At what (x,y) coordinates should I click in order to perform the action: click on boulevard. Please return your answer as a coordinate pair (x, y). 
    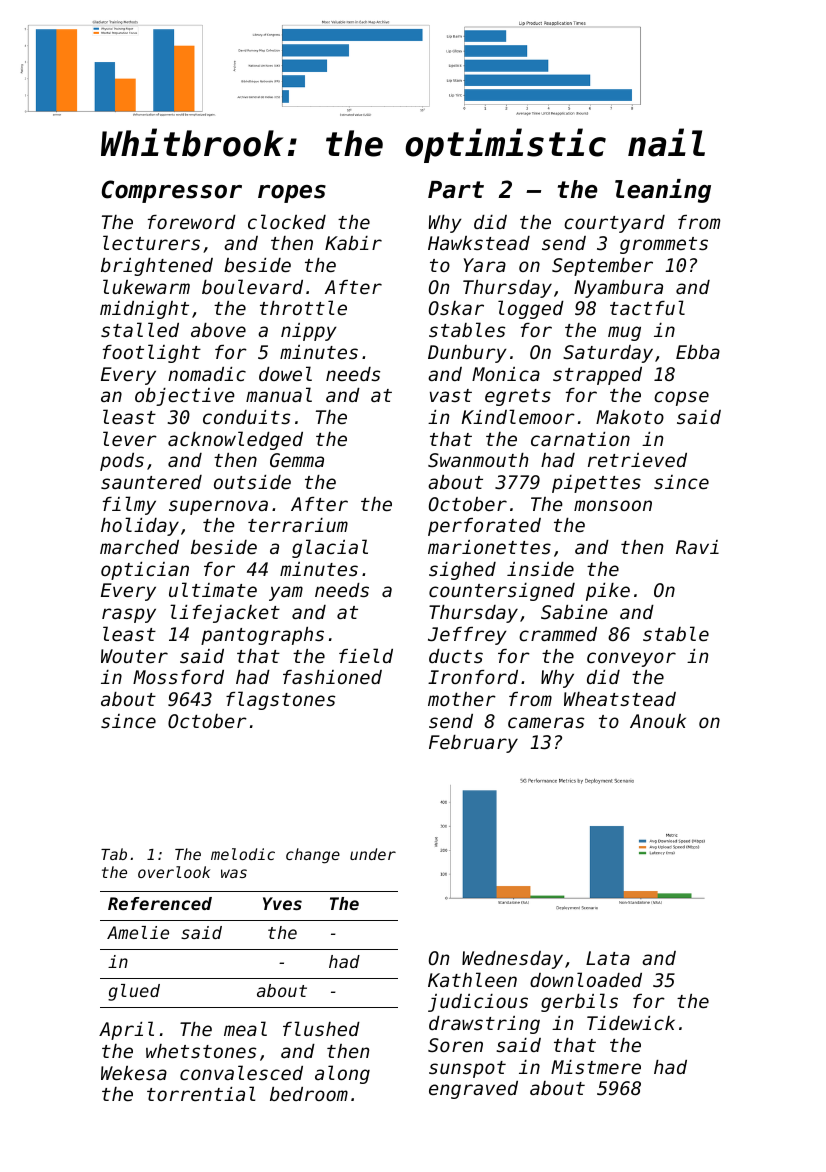
    Looking at the image, I should click on (252, 286).
